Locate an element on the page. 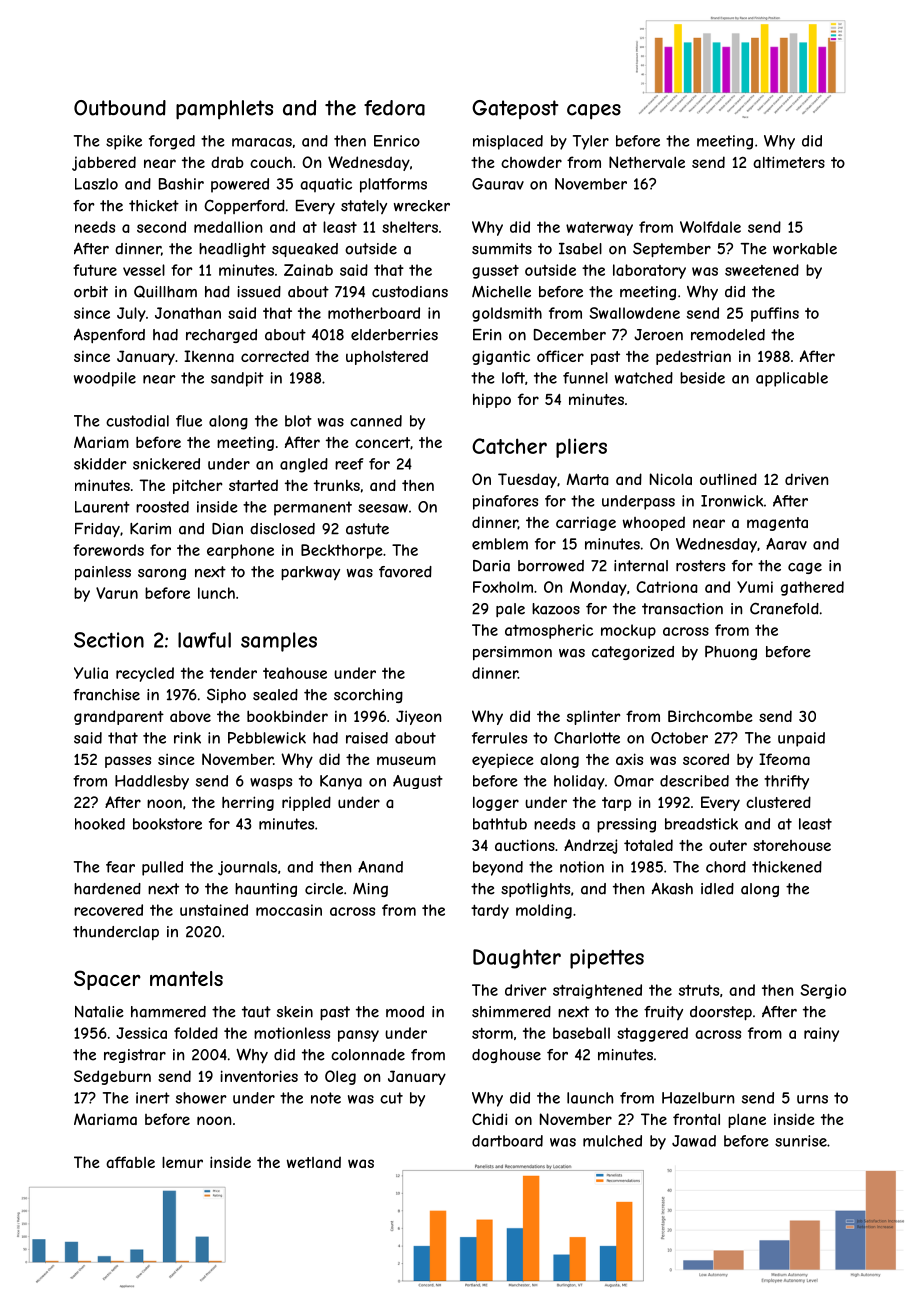 The width and height of the page is (924, 1308). Varun is located at coordinates (117, 593).
